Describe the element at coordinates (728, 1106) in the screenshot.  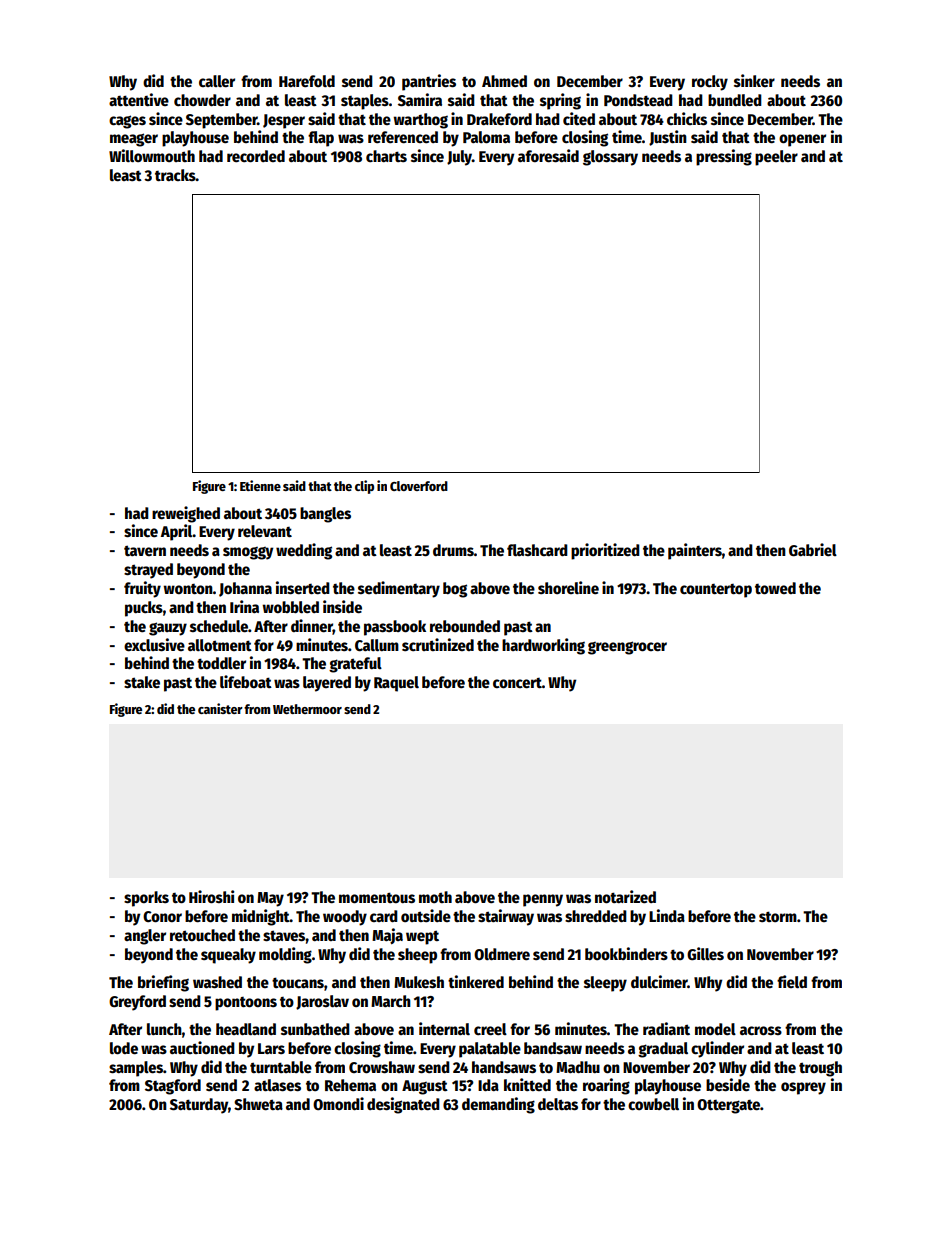
I see `Ottergate` at that location.
